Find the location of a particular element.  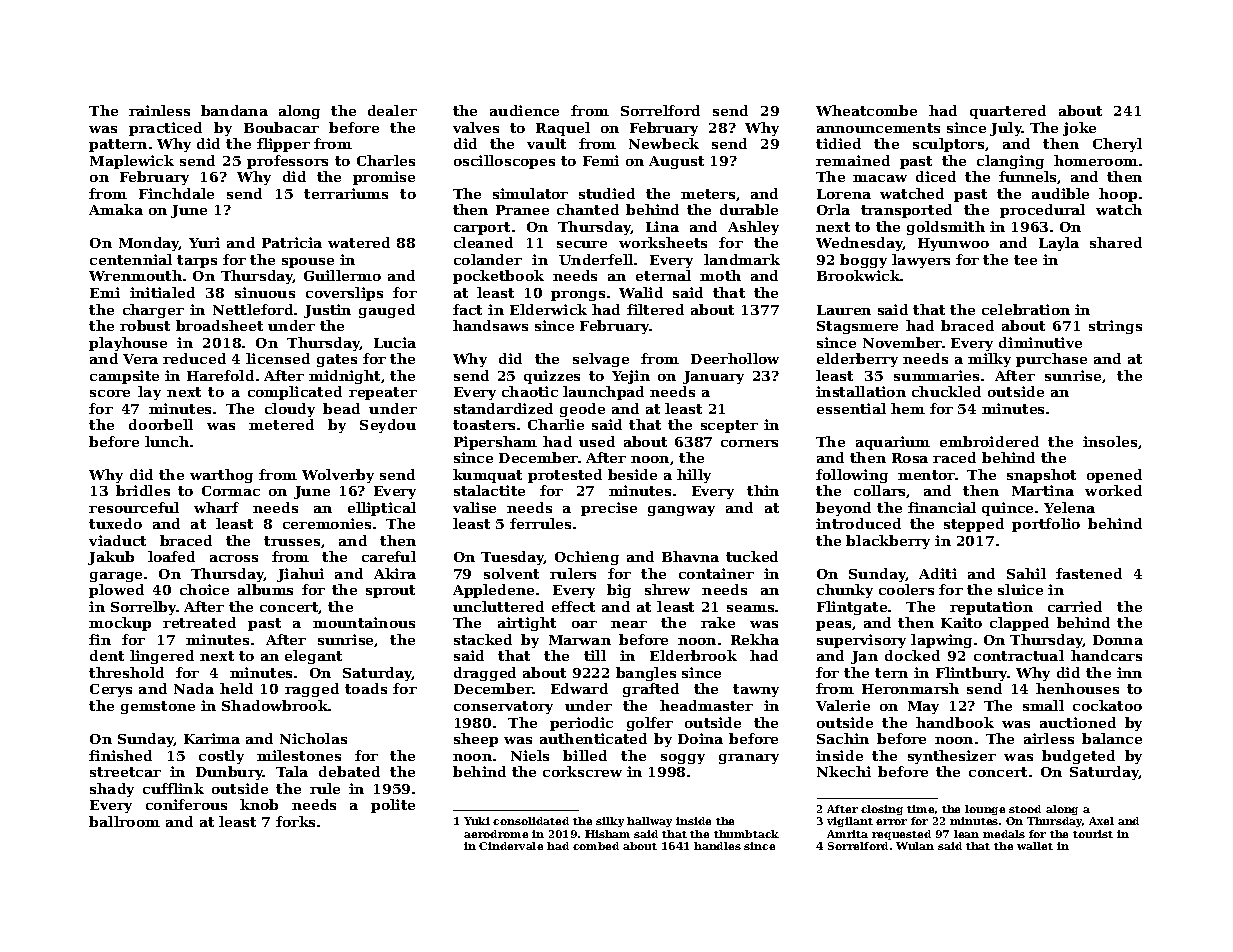

Tuesday is located at coordinates (513, 558).
